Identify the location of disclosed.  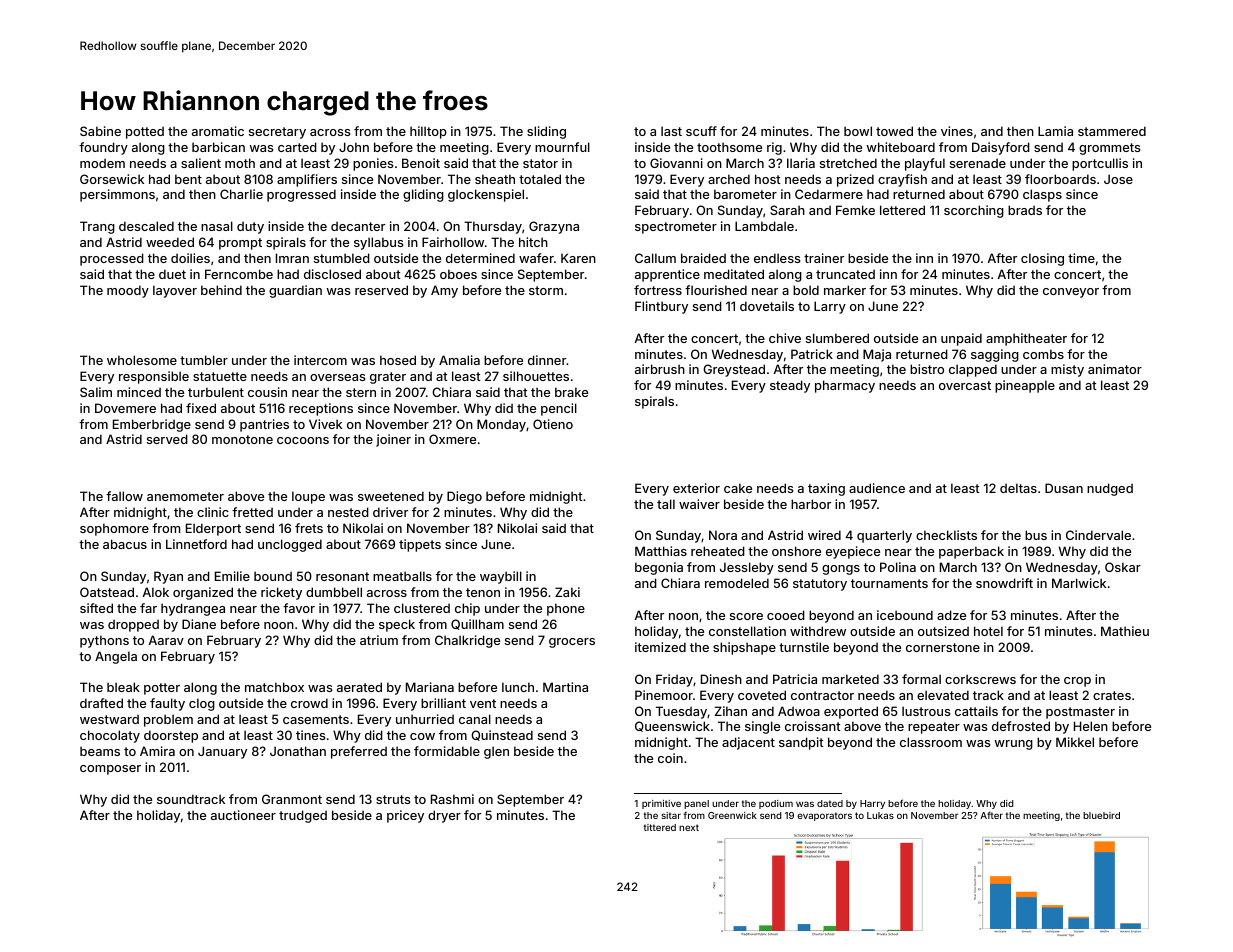
(332, 274).
